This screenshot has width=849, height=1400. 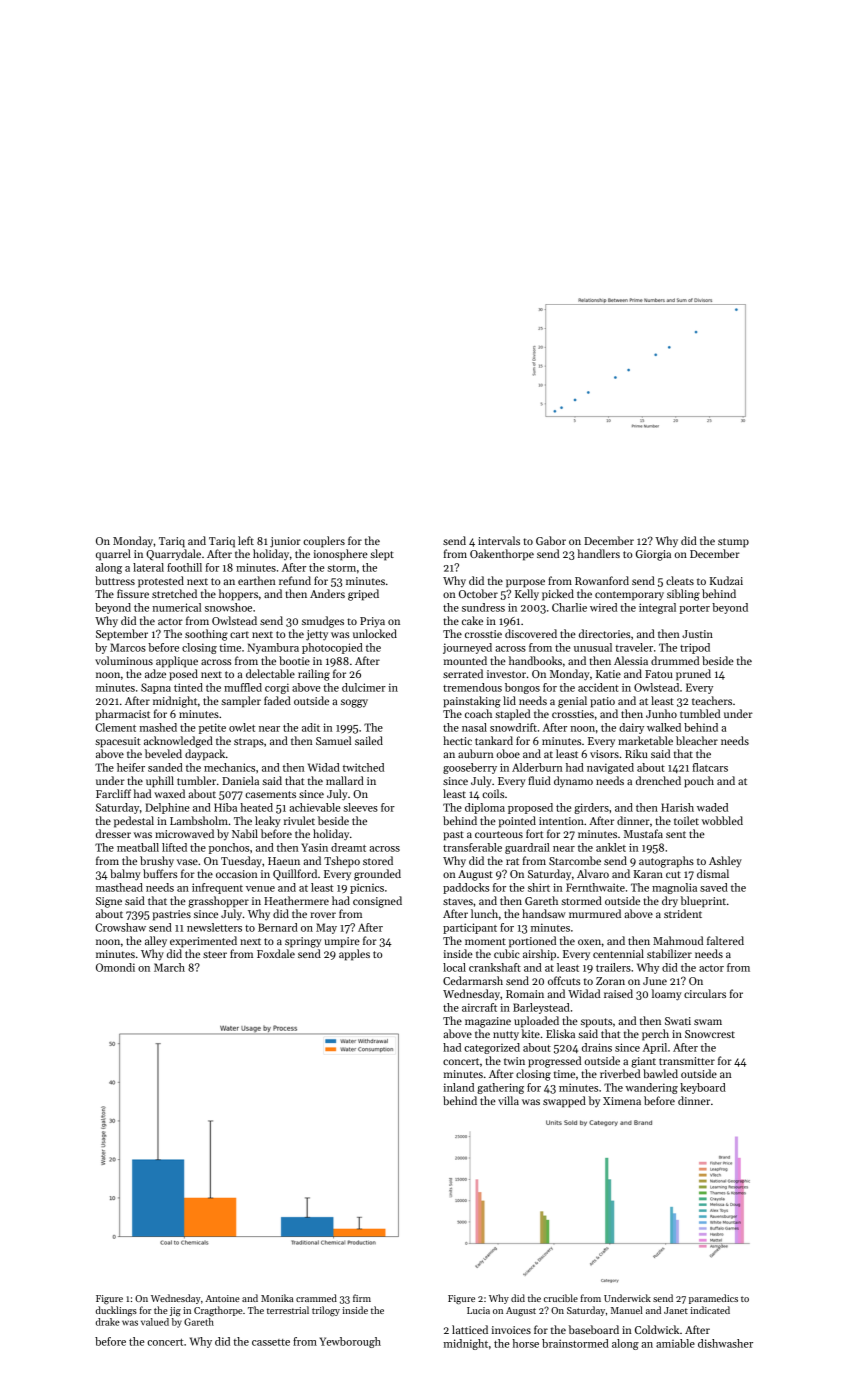 What do you see at coordinates (551, 540) in the screenshot?
I see `Gabor` at bounding box center [551, 540].
